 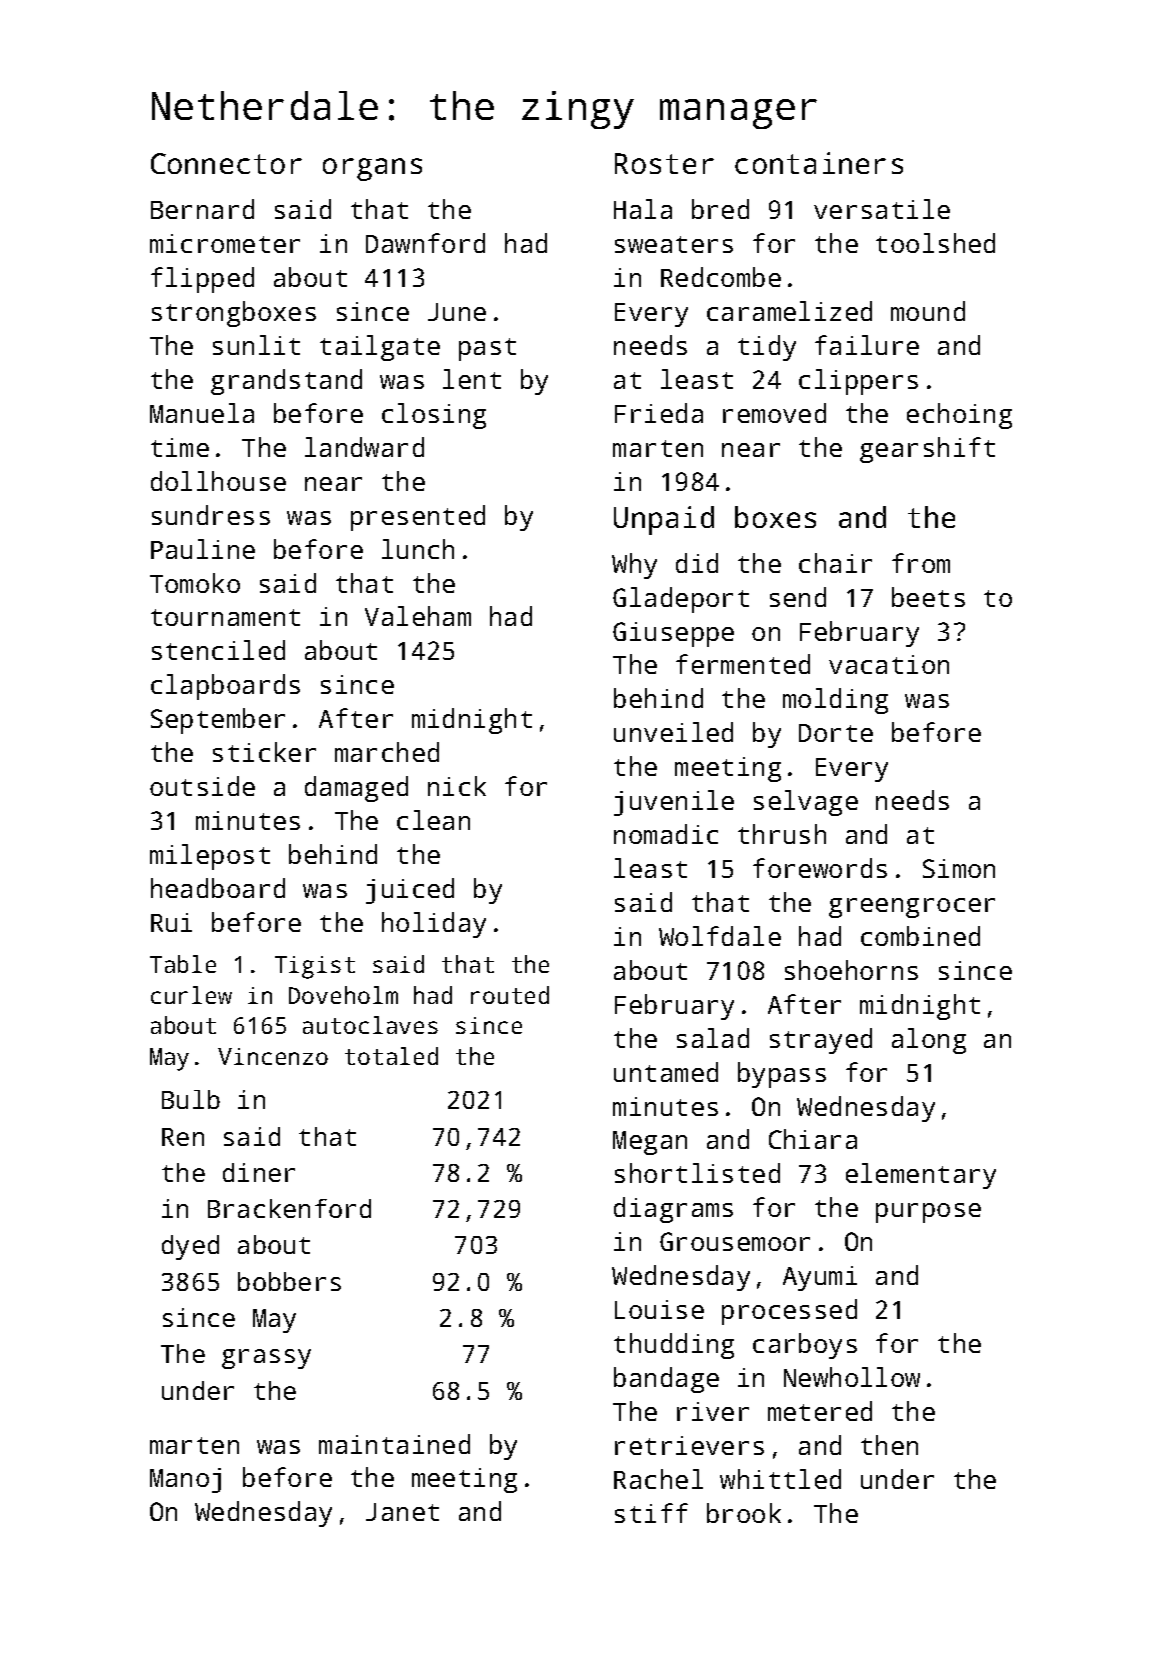 What do you see at coordinates (402, 1512) in the page?
I see `Janet` at bounding box center [402, 1512].
